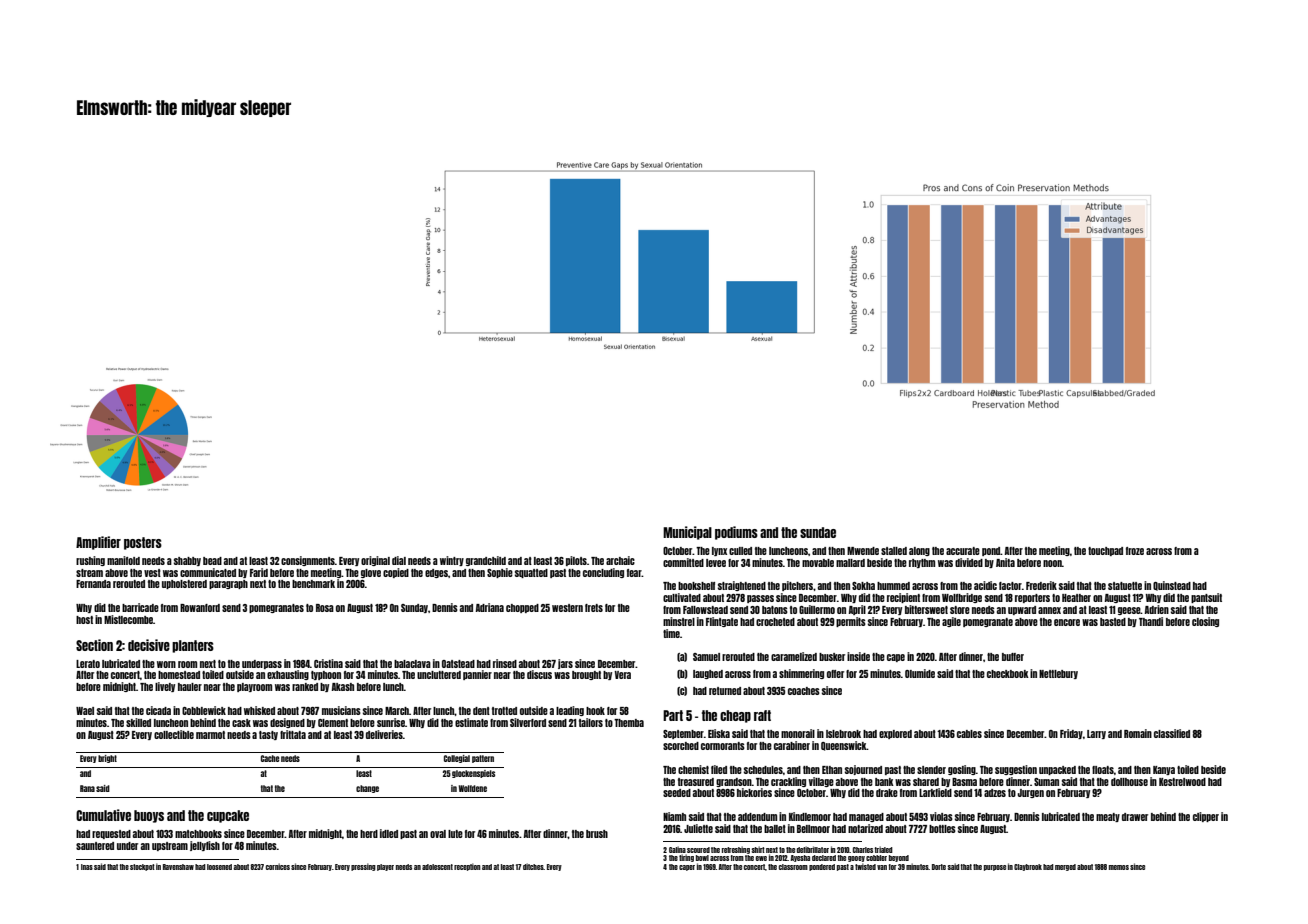  What do you see at coordinates (995, 868) in the screenshot?
I see `purpose` at bounding box center [995, 868].
